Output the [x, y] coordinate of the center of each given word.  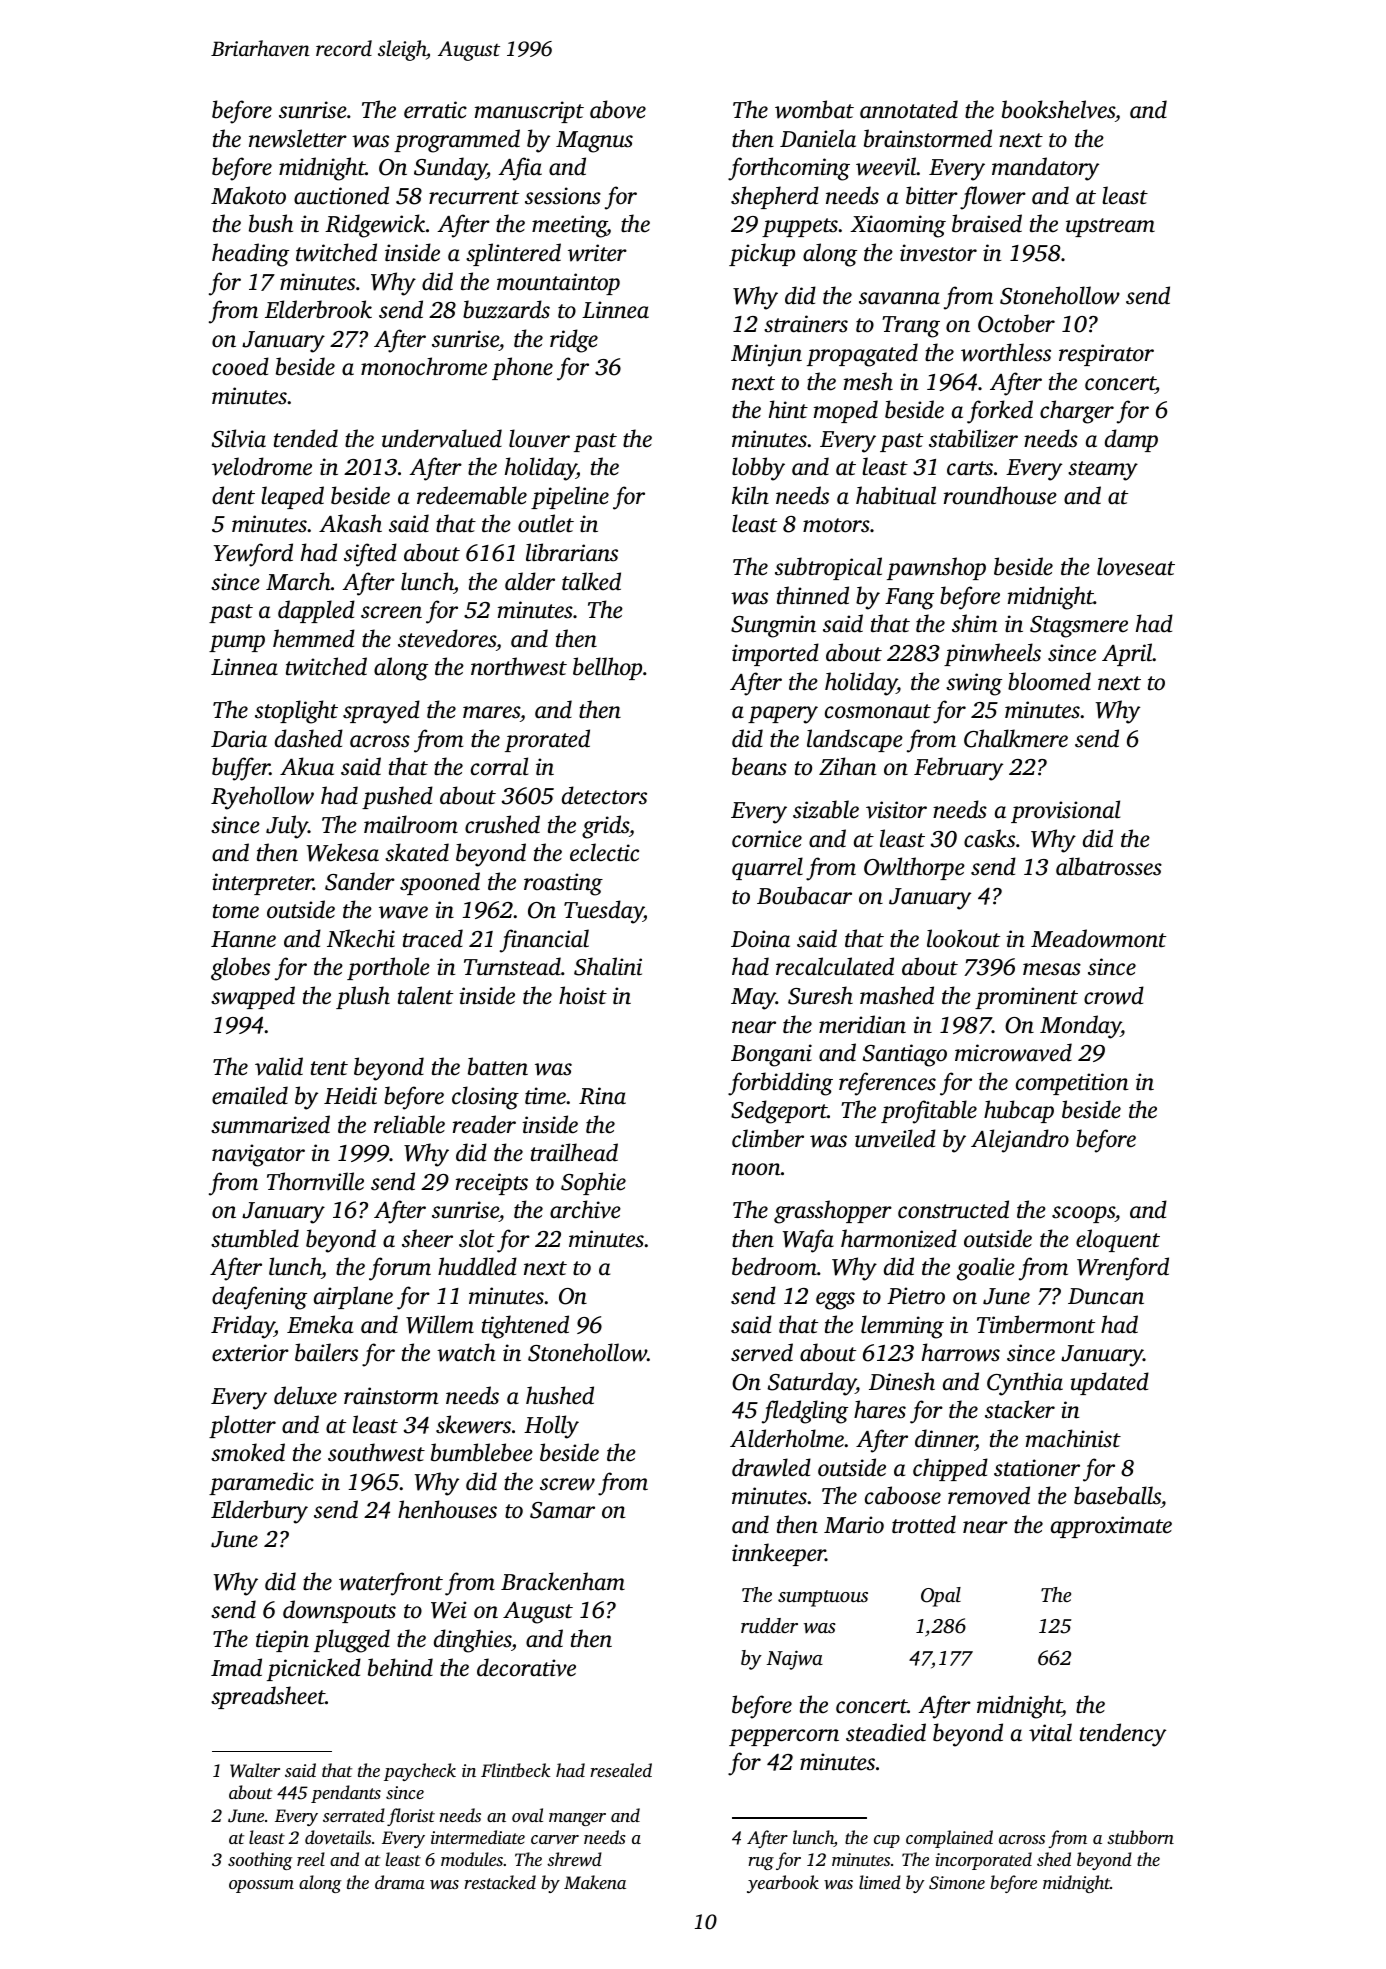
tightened [525, 1327]
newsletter [298, 138]
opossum [261, 1886]
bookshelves [1058, 109]
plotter [242, 1426]
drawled [771, 1467]
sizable [826, 809]
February [958, 769]
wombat [814, 109]
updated [1109, 1383]
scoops [1083, 1214]
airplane [353, 1297]
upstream [1110, 227]
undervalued [442, 438]
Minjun [766, 355]
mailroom [411, 824]
